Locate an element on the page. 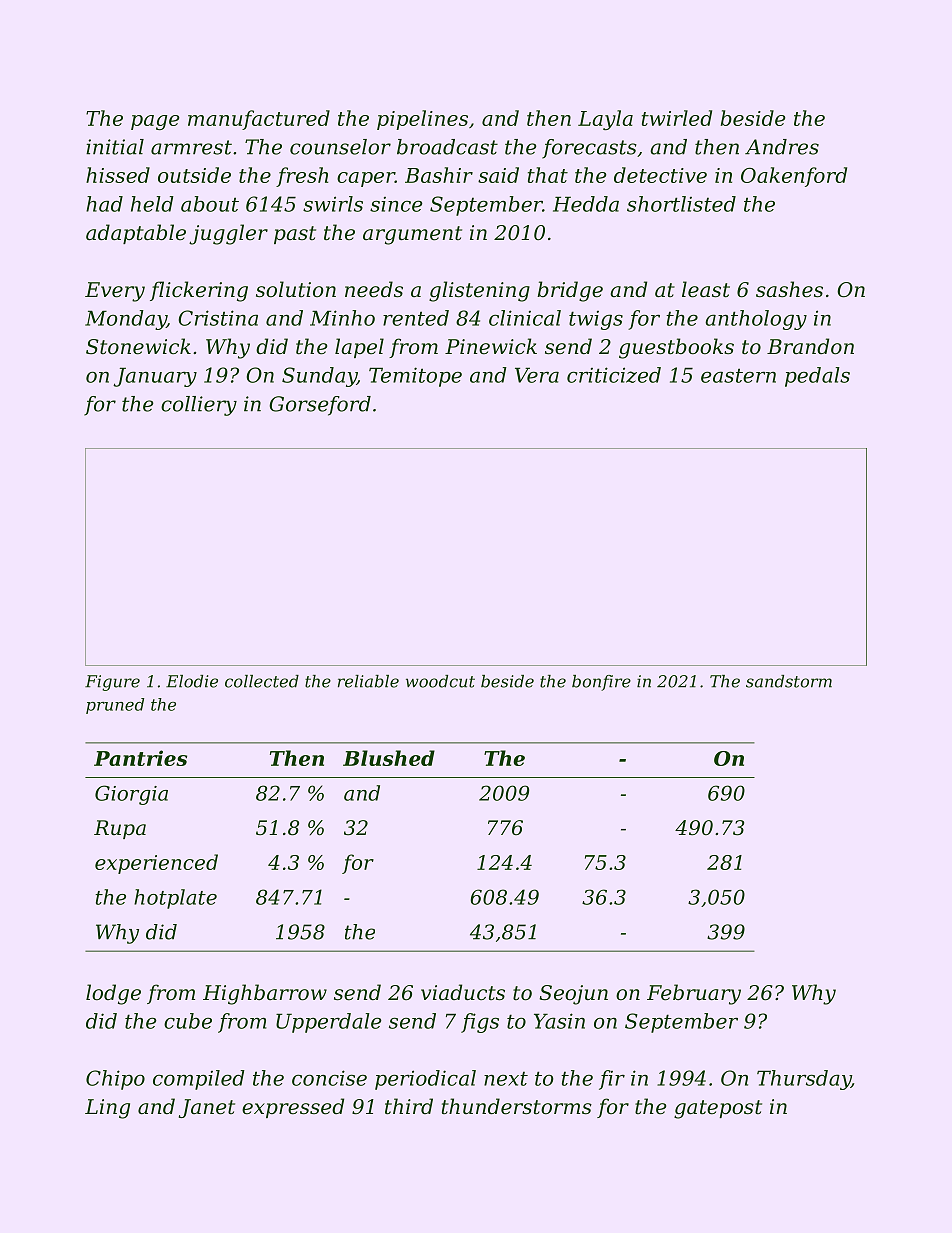 This image has height=1233, width=952. Stonewick is located at coordinates (138, 346).
